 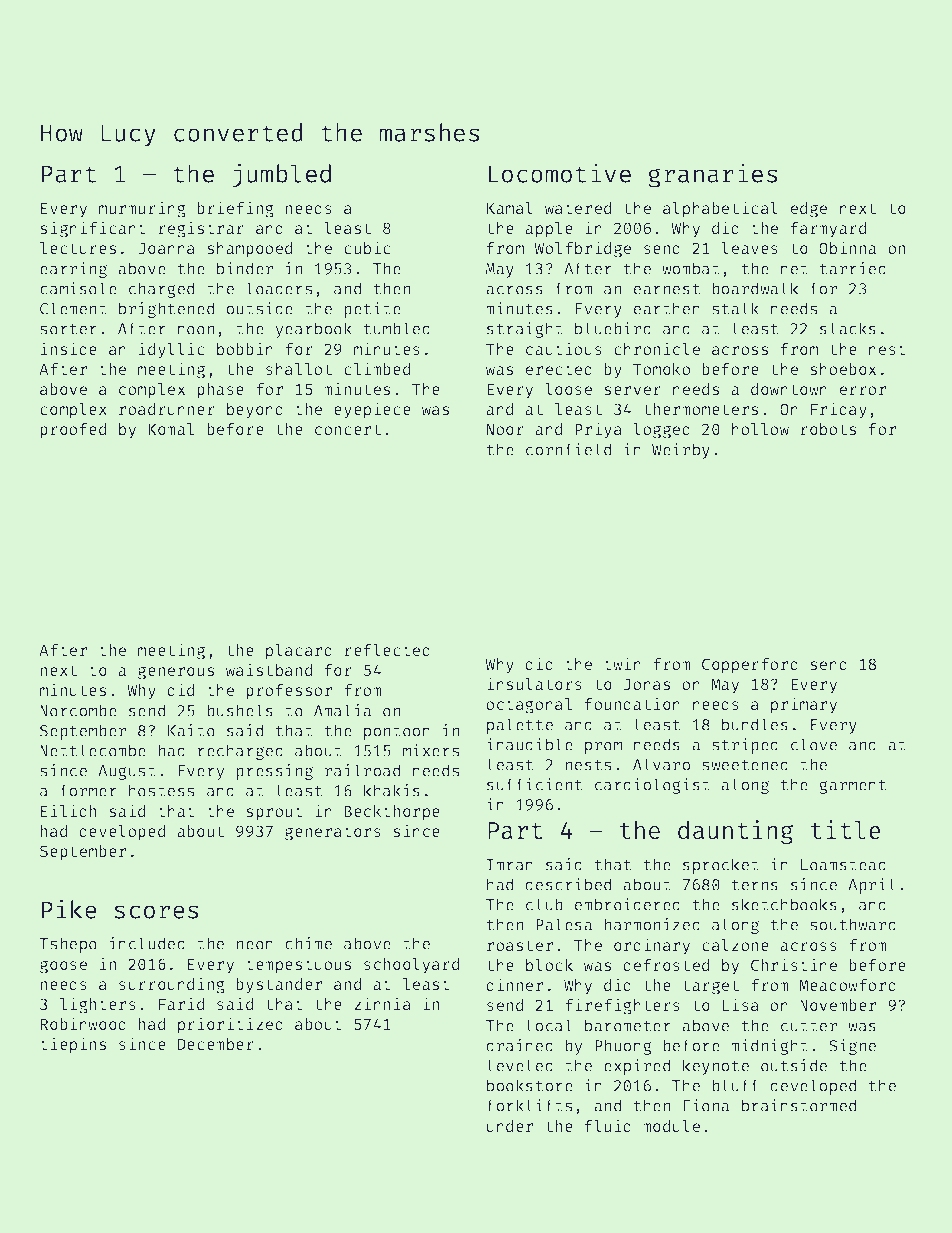 I want to click on cardiologist, so click(x=652, y=786).
